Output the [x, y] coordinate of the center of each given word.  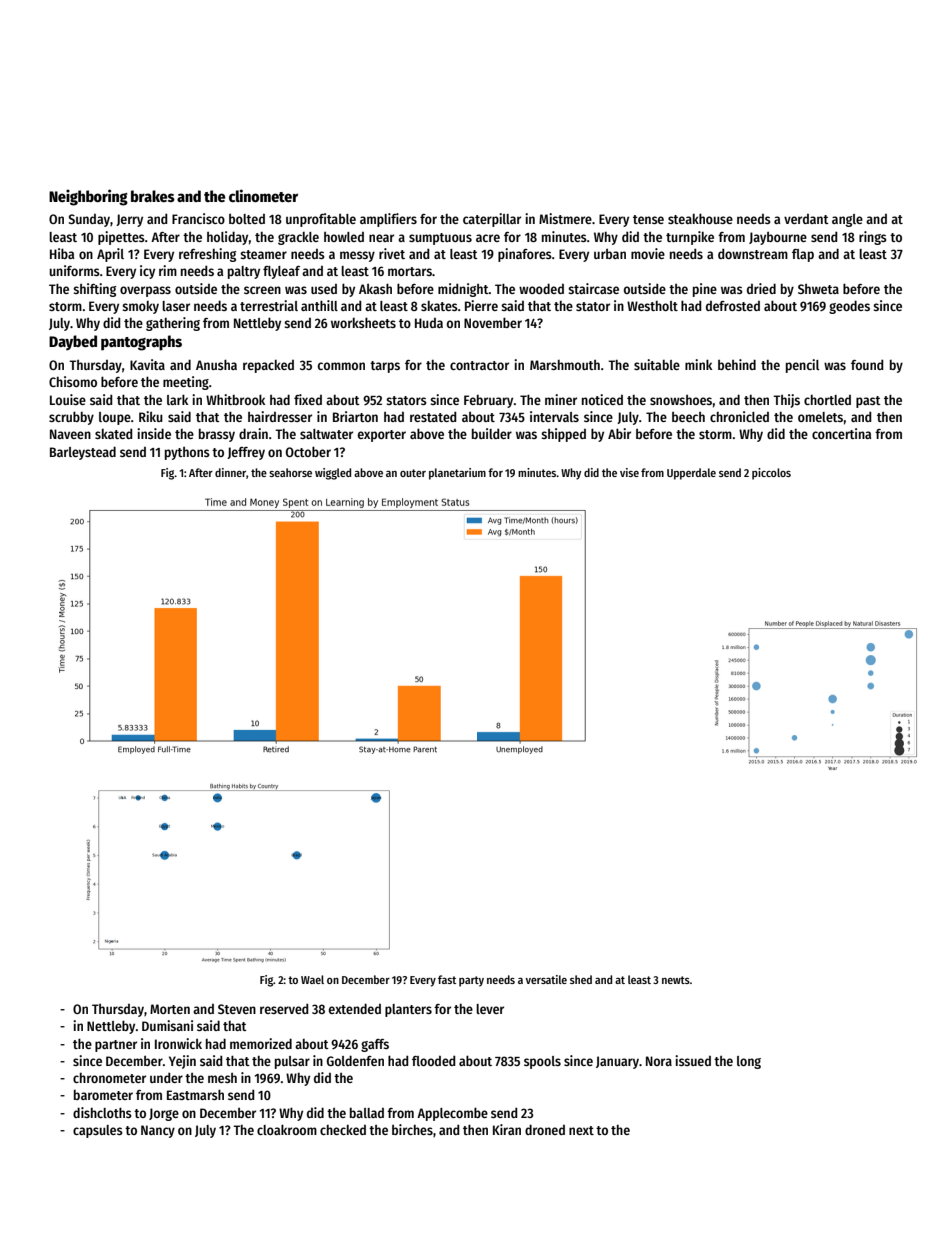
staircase [593, 288]
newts [676, 980]
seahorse [290, 472]
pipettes [121, 238]
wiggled [333, 474]
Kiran [507, 1129]
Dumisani [167, 1025]
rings [873, 238]
